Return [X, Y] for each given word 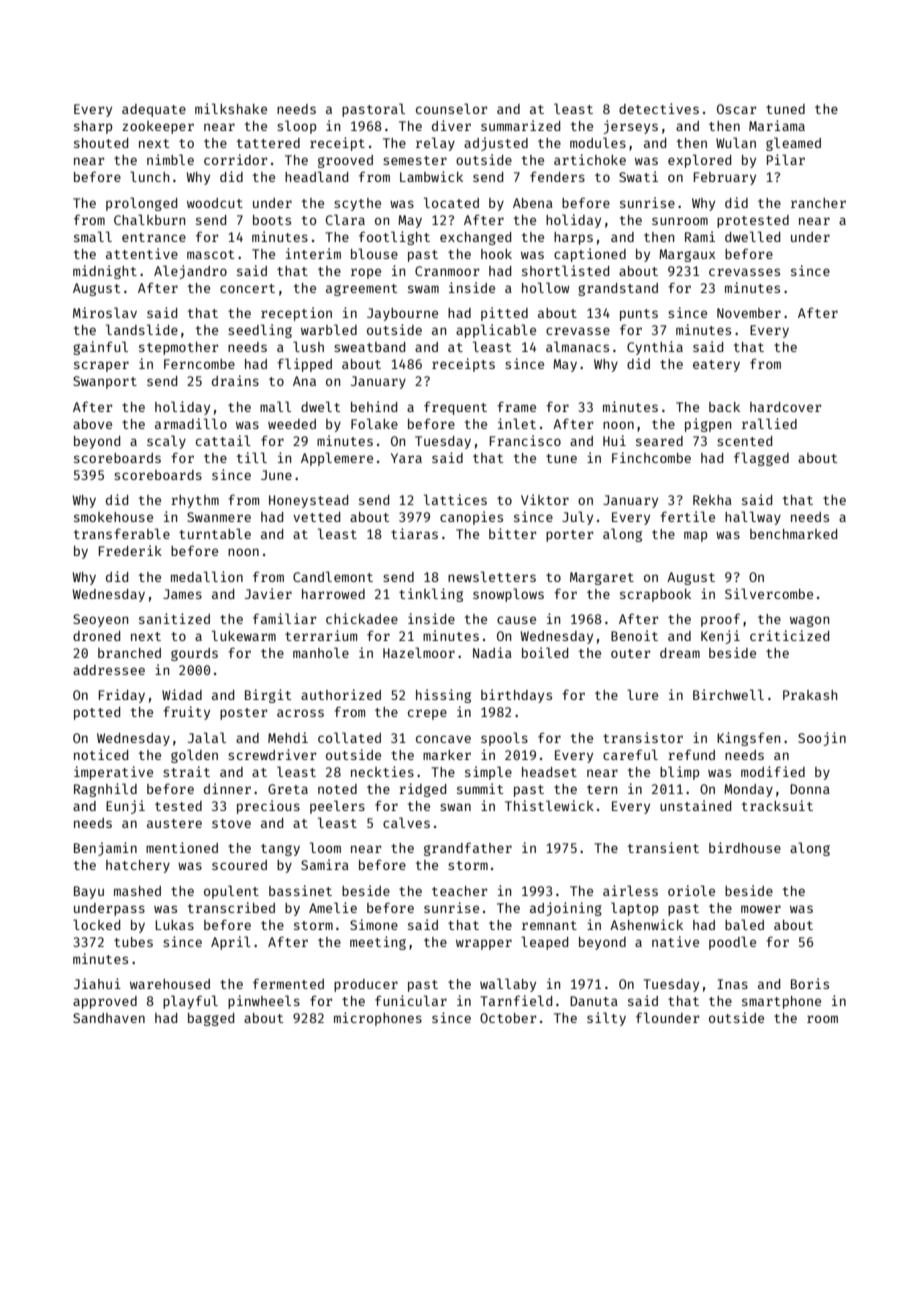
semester [415, 160]
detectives [659, 108]
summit [480, 788]
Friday [122, 696]
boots [272, 220]
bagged [211, 1019]
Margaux [687, 255]
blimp [679, 773]
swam [423, 289]
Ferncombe [199, 364]
